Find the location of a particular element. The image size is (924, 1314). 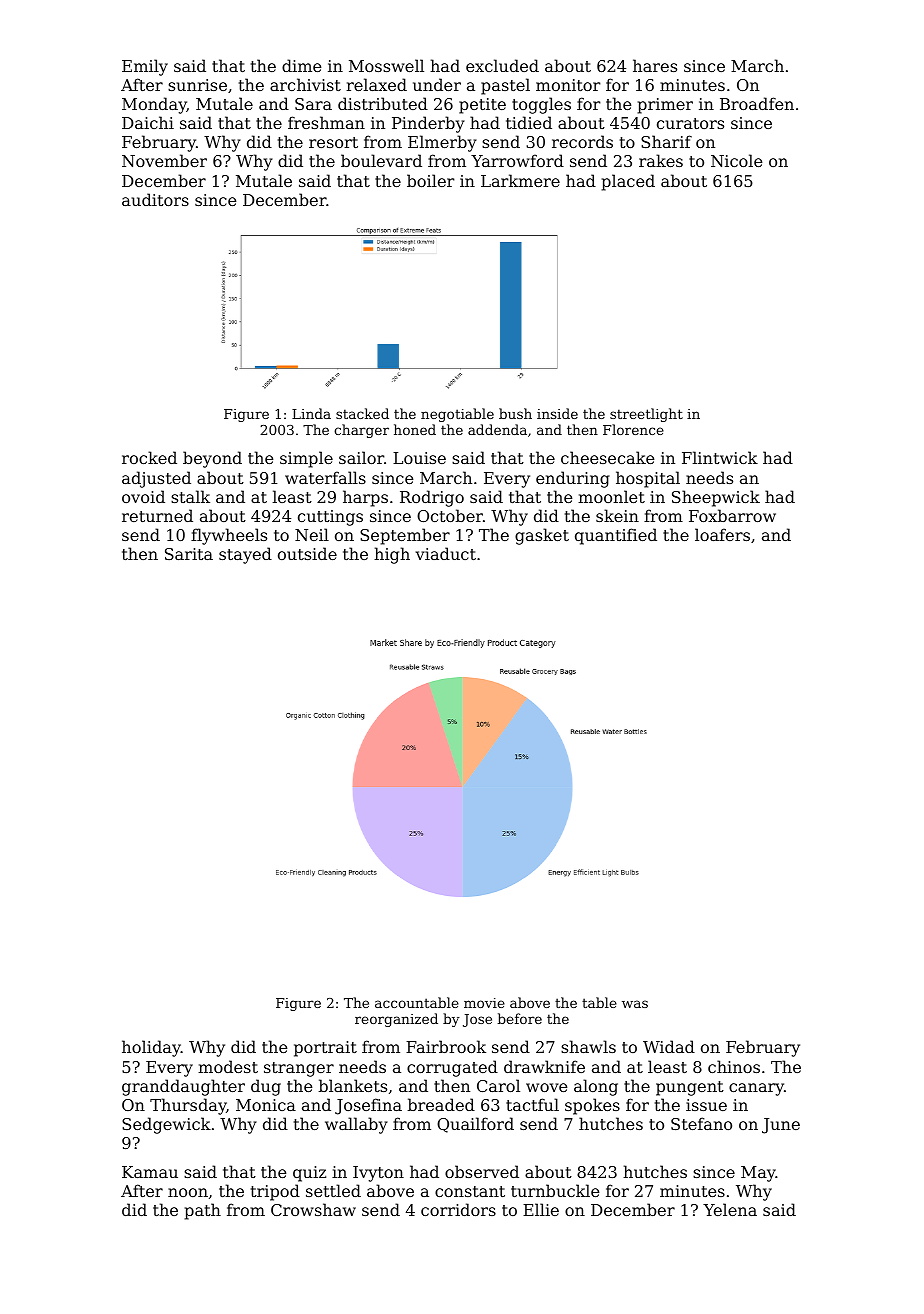

Kamau is located at coordinates (150, 1172).
